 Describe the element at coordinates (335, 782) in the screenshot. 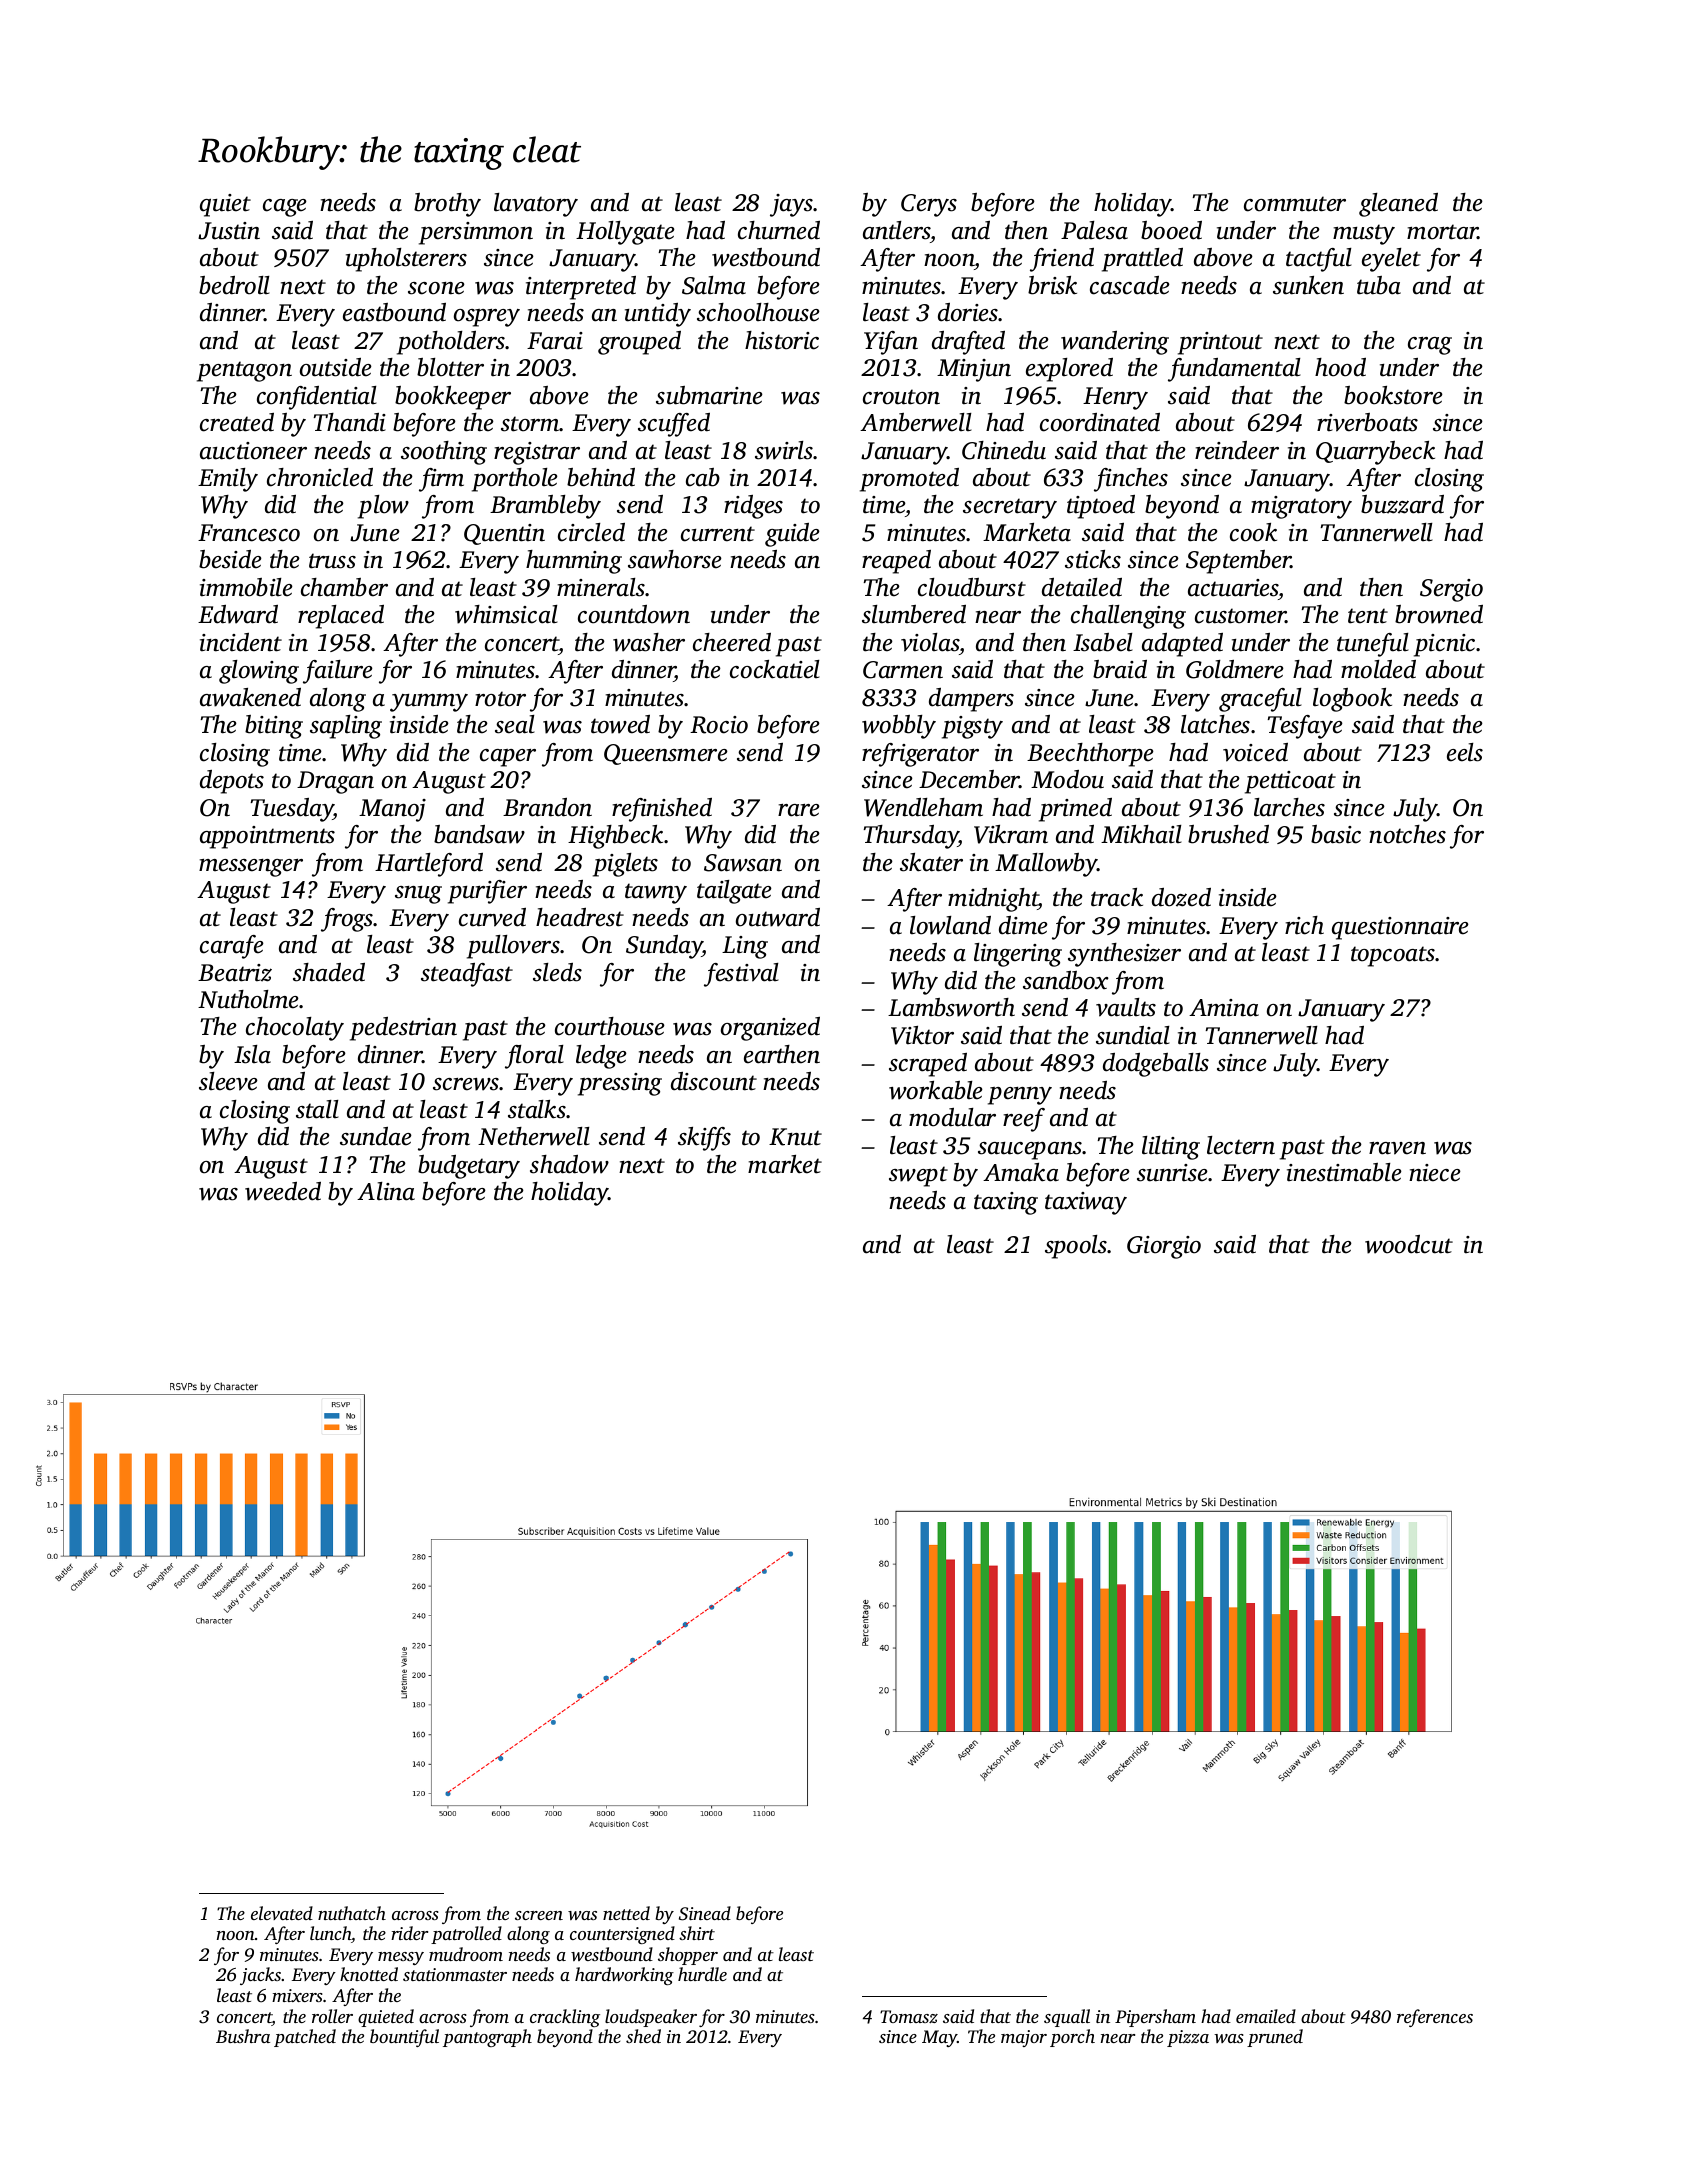

I see `Dragan` at that location.
